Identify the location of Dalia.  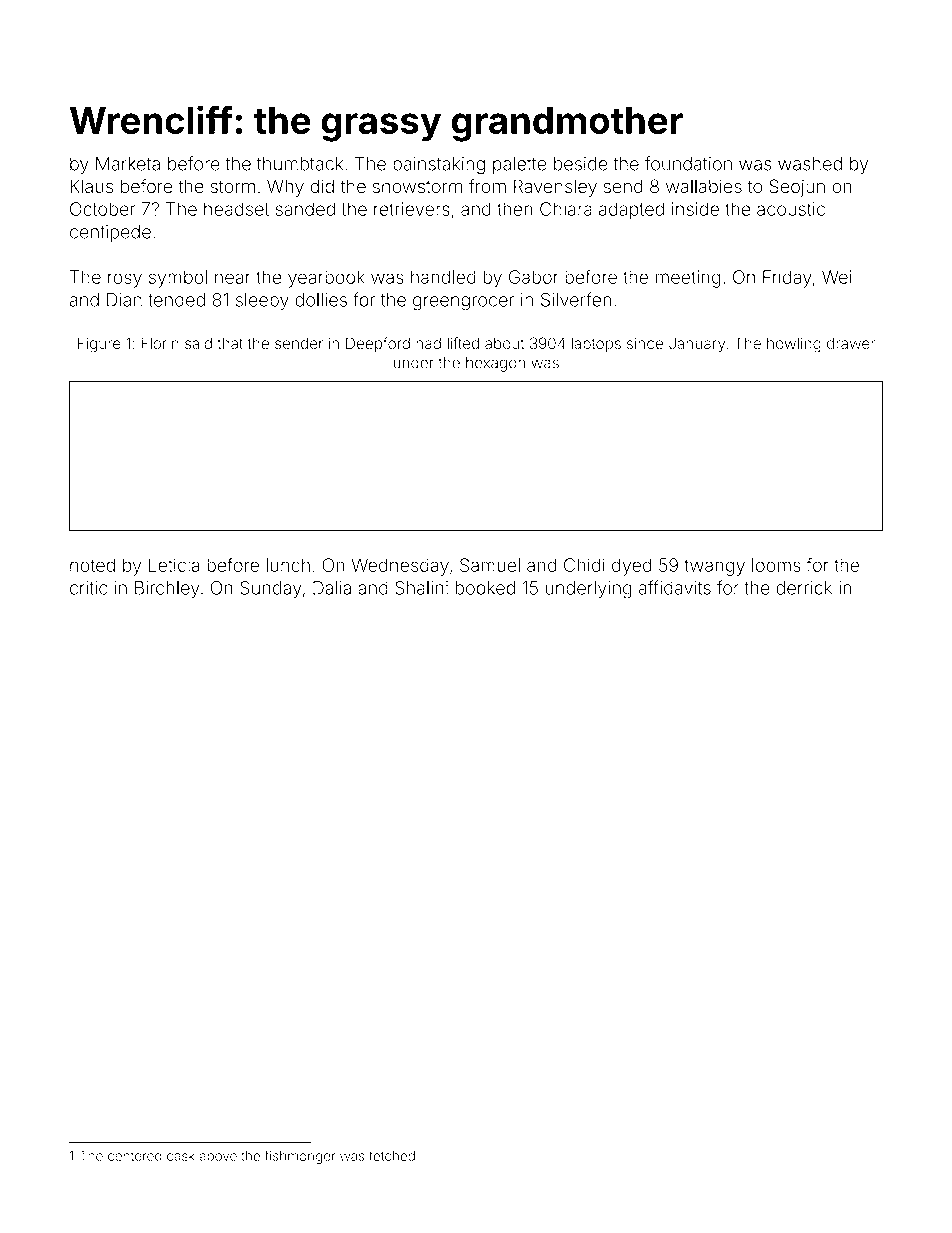
(332, 588).
